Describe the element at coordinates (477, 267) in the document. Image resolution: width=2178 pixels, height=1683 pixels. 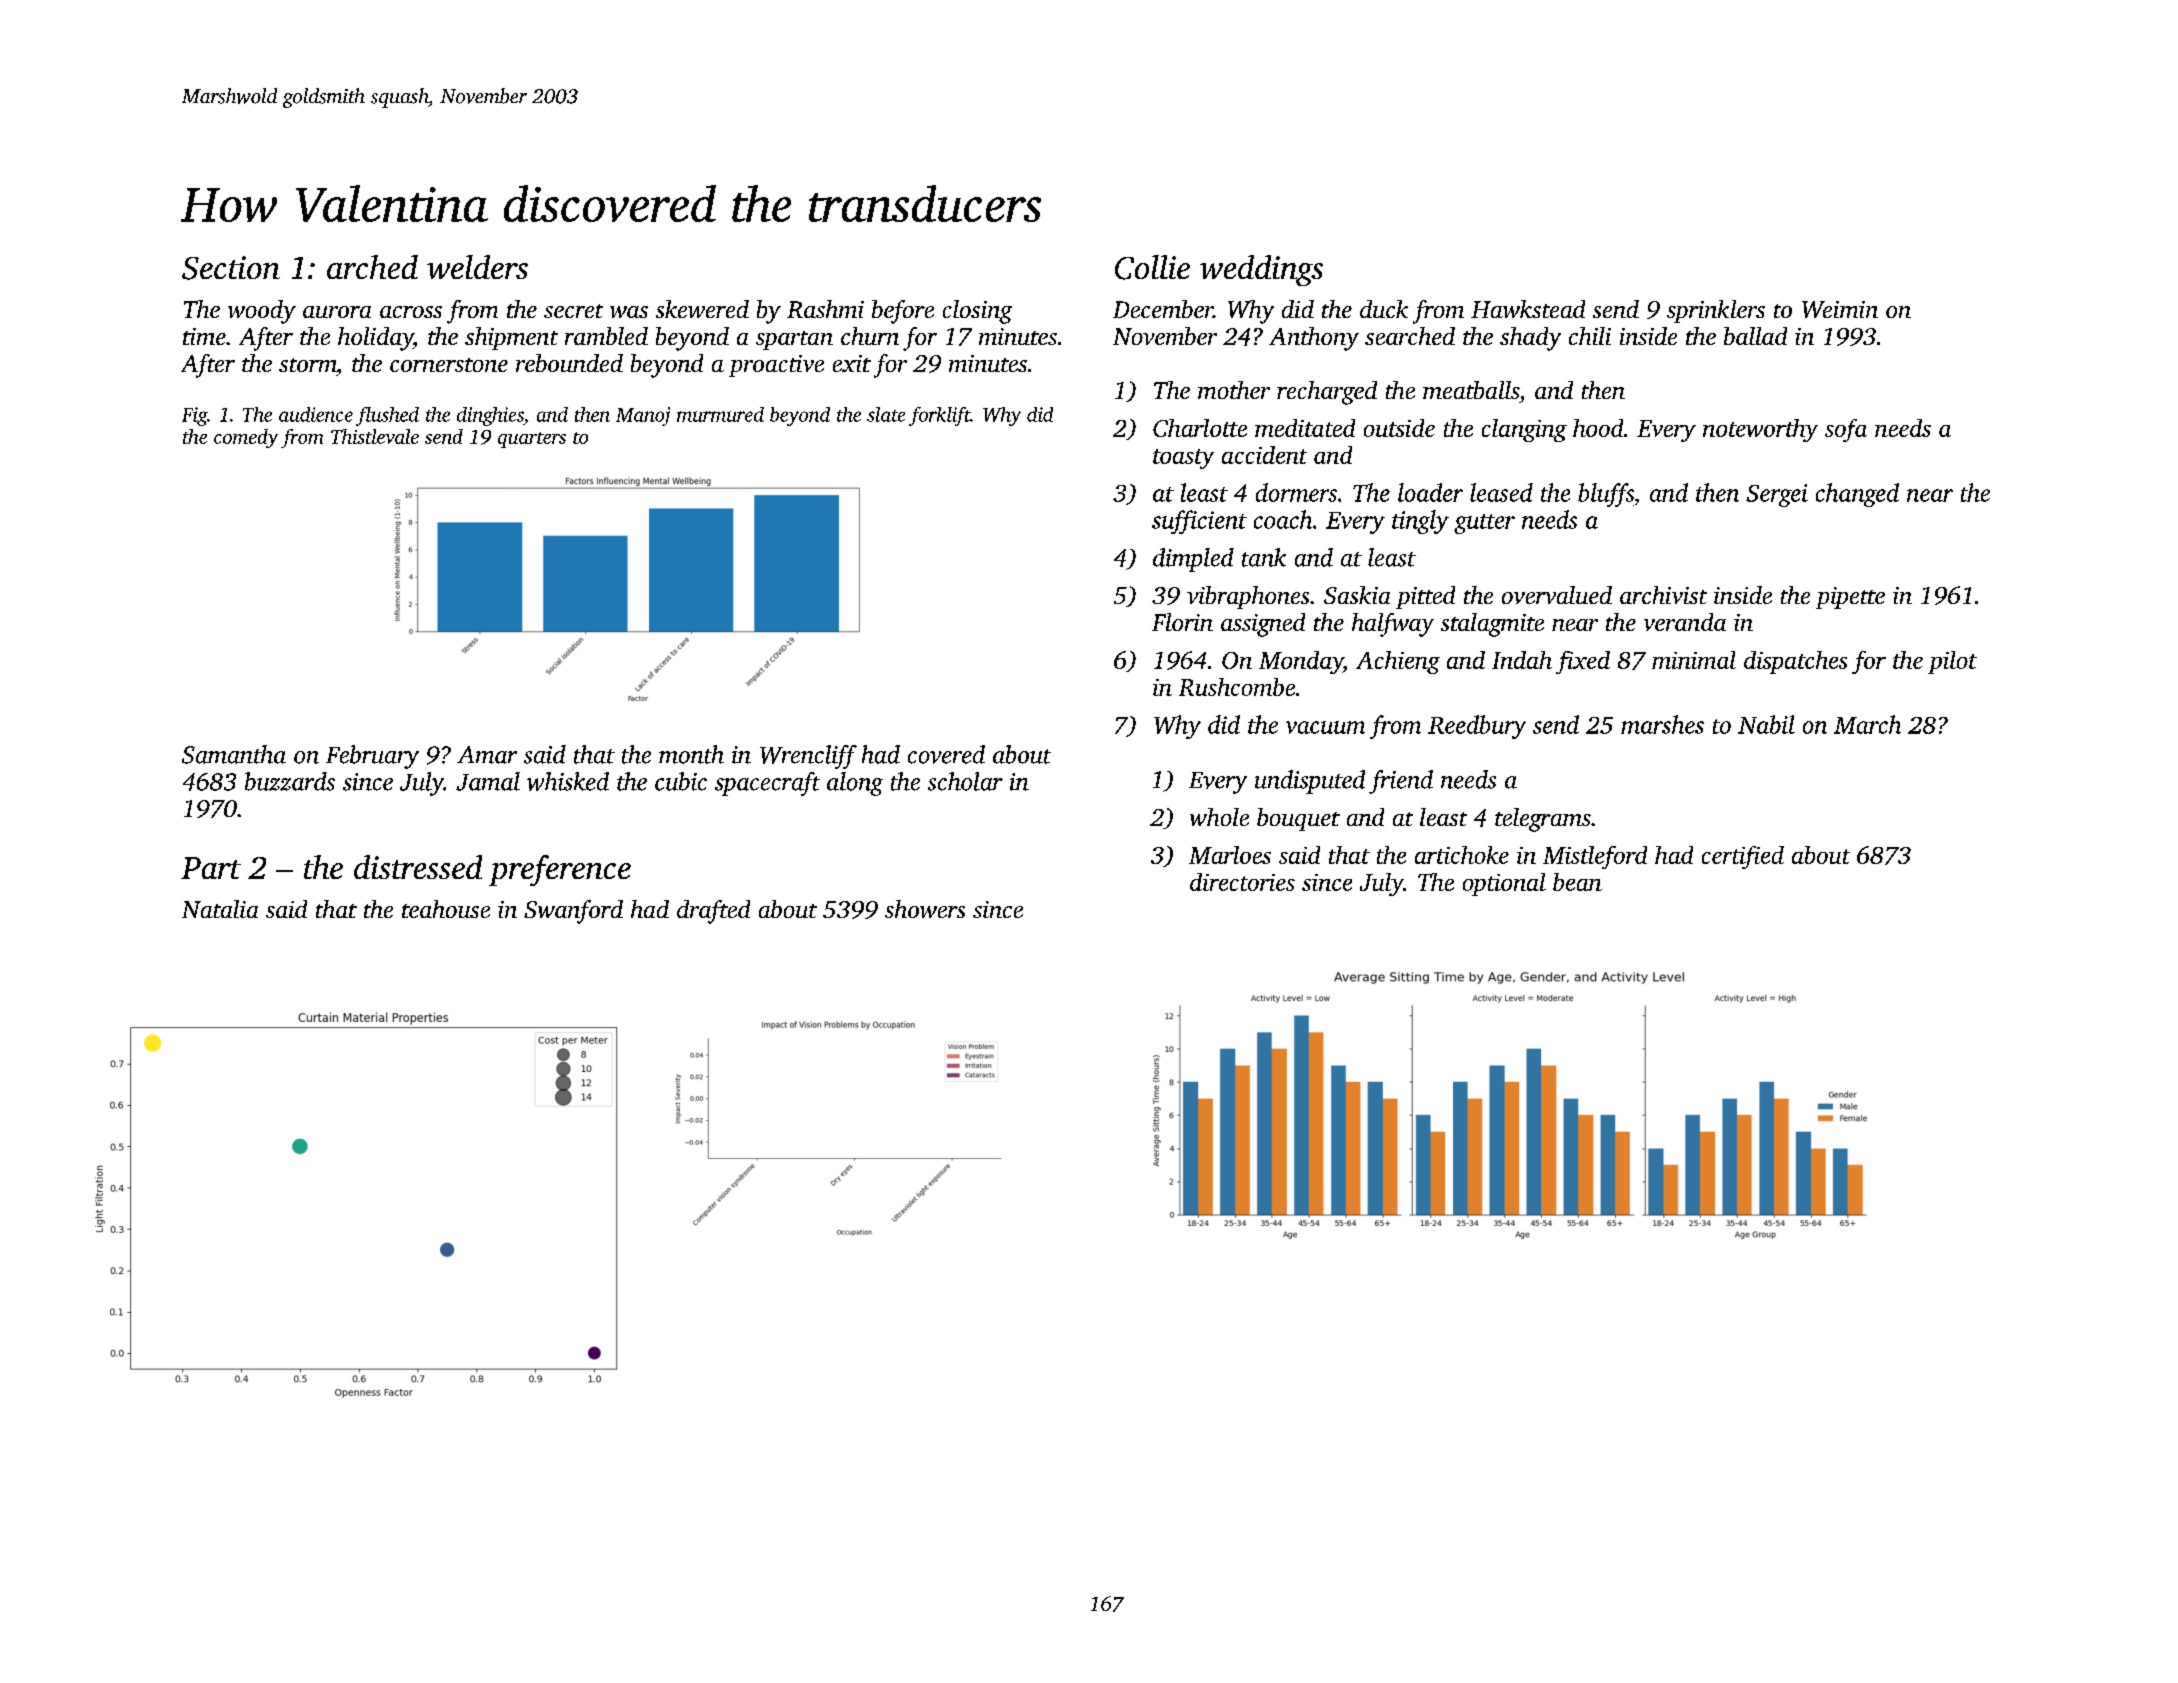
I see `welders` at that location.
